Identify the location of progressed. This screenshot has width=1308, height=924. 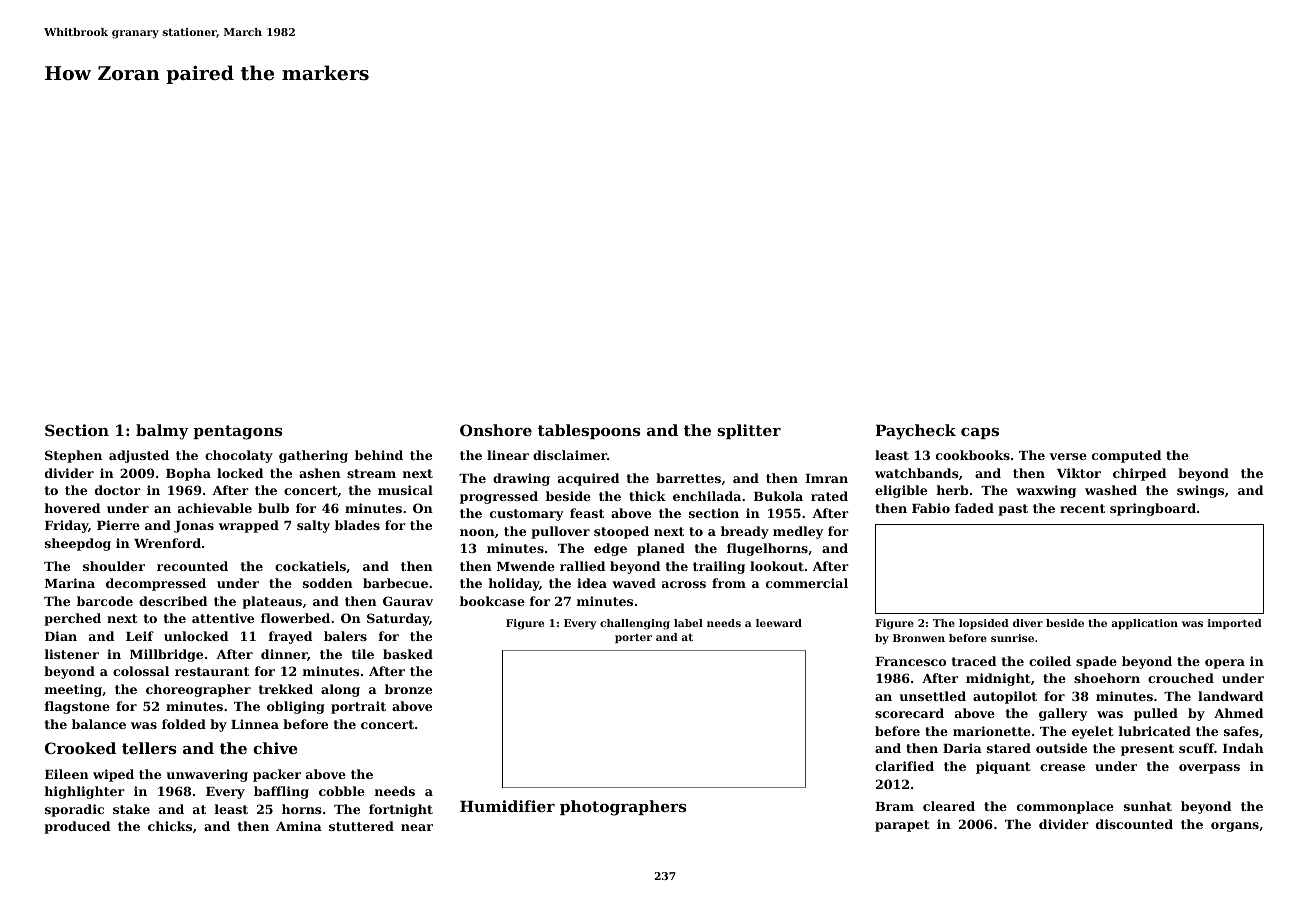
(499, 497).
